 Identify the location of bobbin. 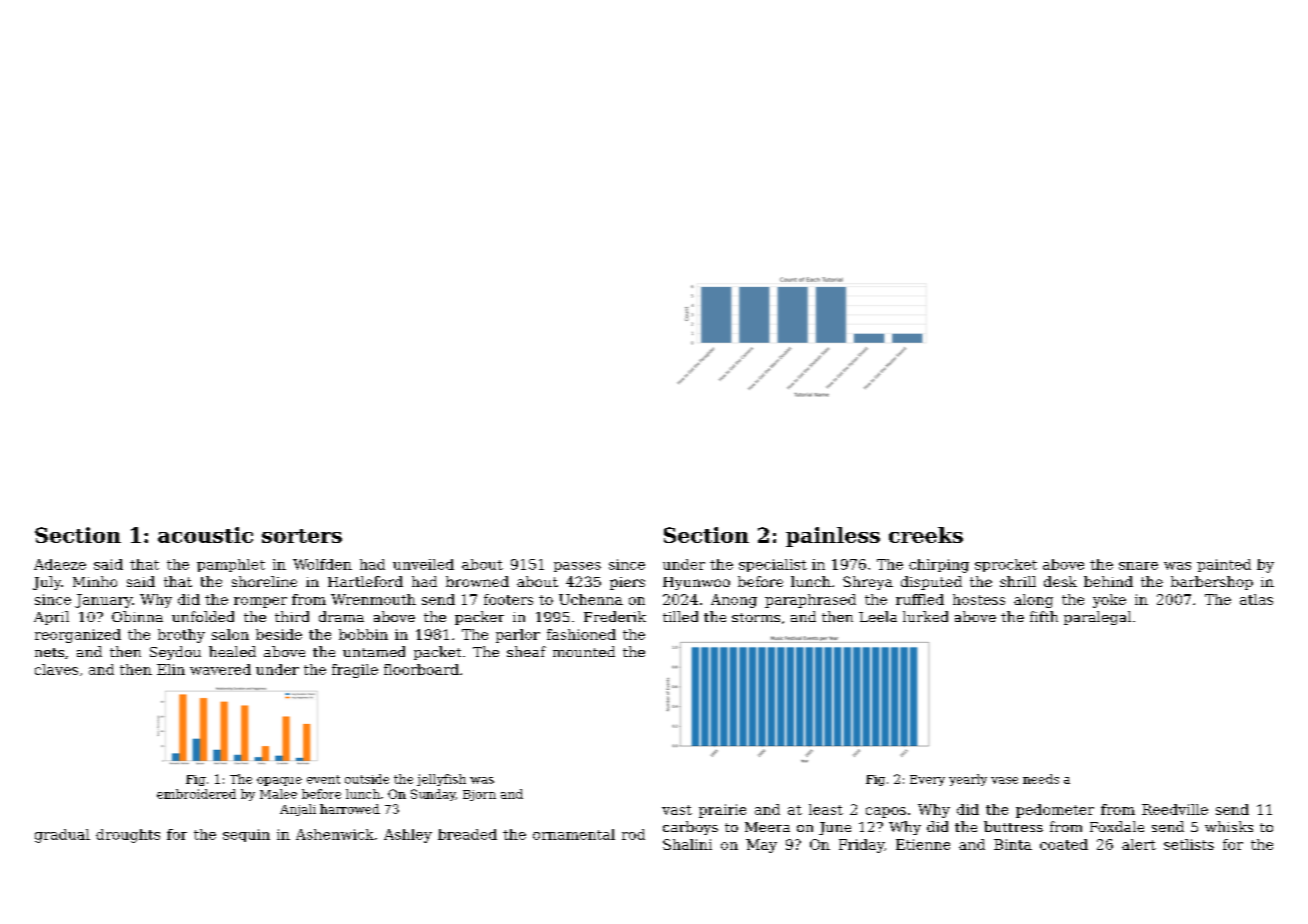
(363, 634).
